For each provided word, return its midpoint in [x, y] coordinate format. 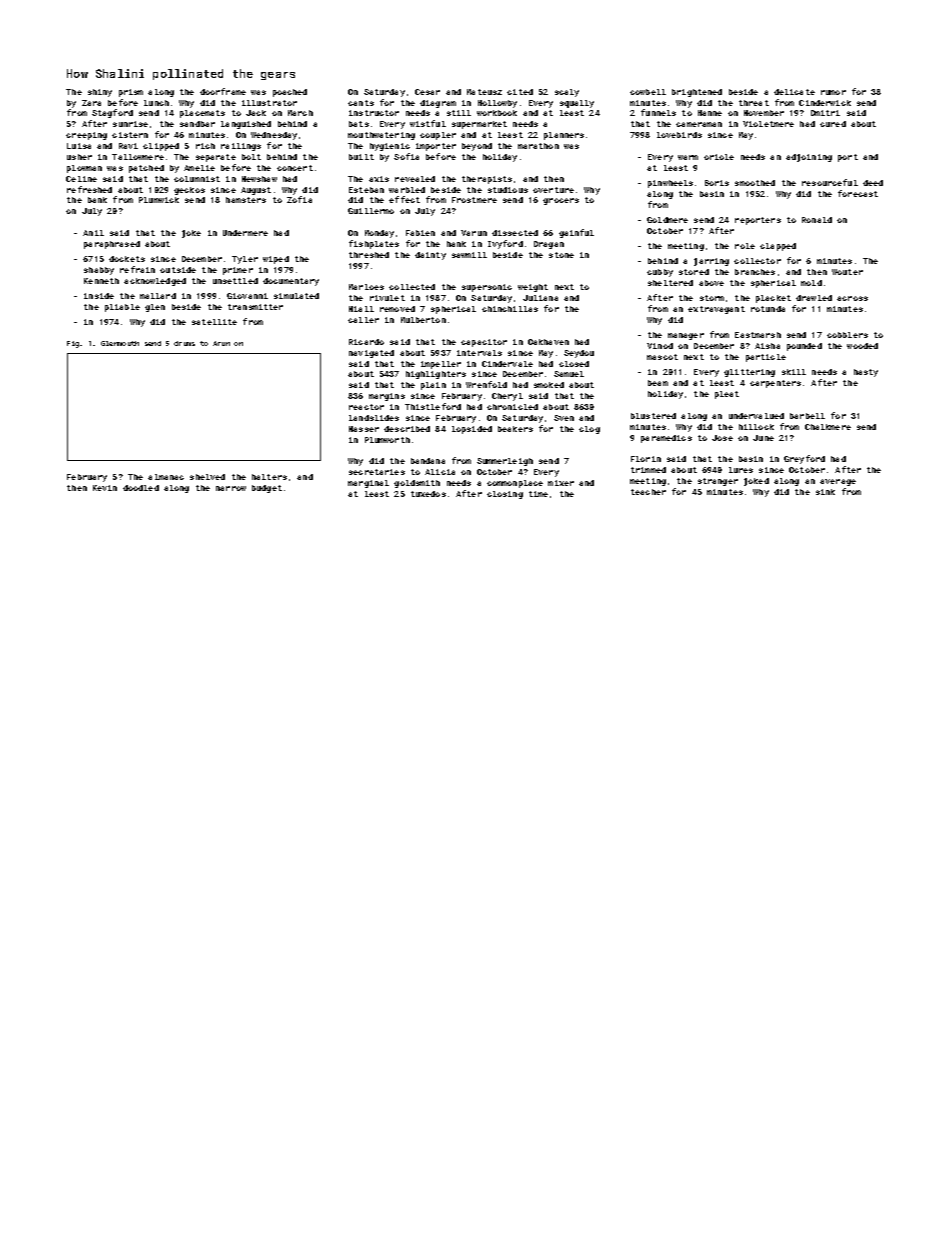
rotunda [768, 309]
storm [712, 298]
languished [246, 125]
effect [404, 199]
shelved [207, 477]
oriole [719, 157]
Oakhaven [548, 342]
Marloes [366, 287]
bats [359, 124]
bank [97, 200]
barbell [807, 416]
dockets [127, 259]
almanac [166, 477]
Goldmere [667, 220]
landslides [374, 418]
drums [184, 343]
